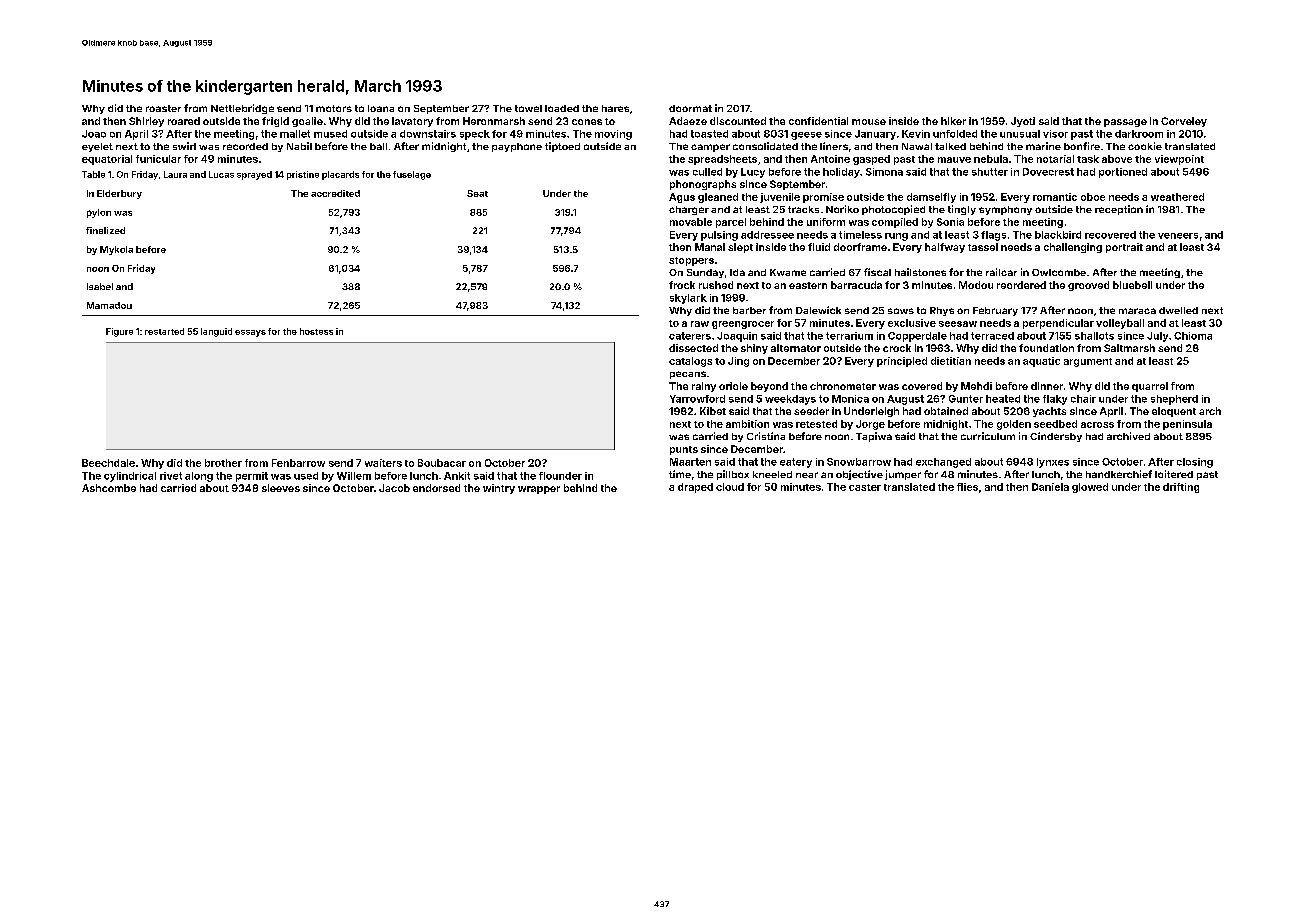  Describe the element at coordinates (690, 108) in the screenshot. I see `doormat` at that location.
